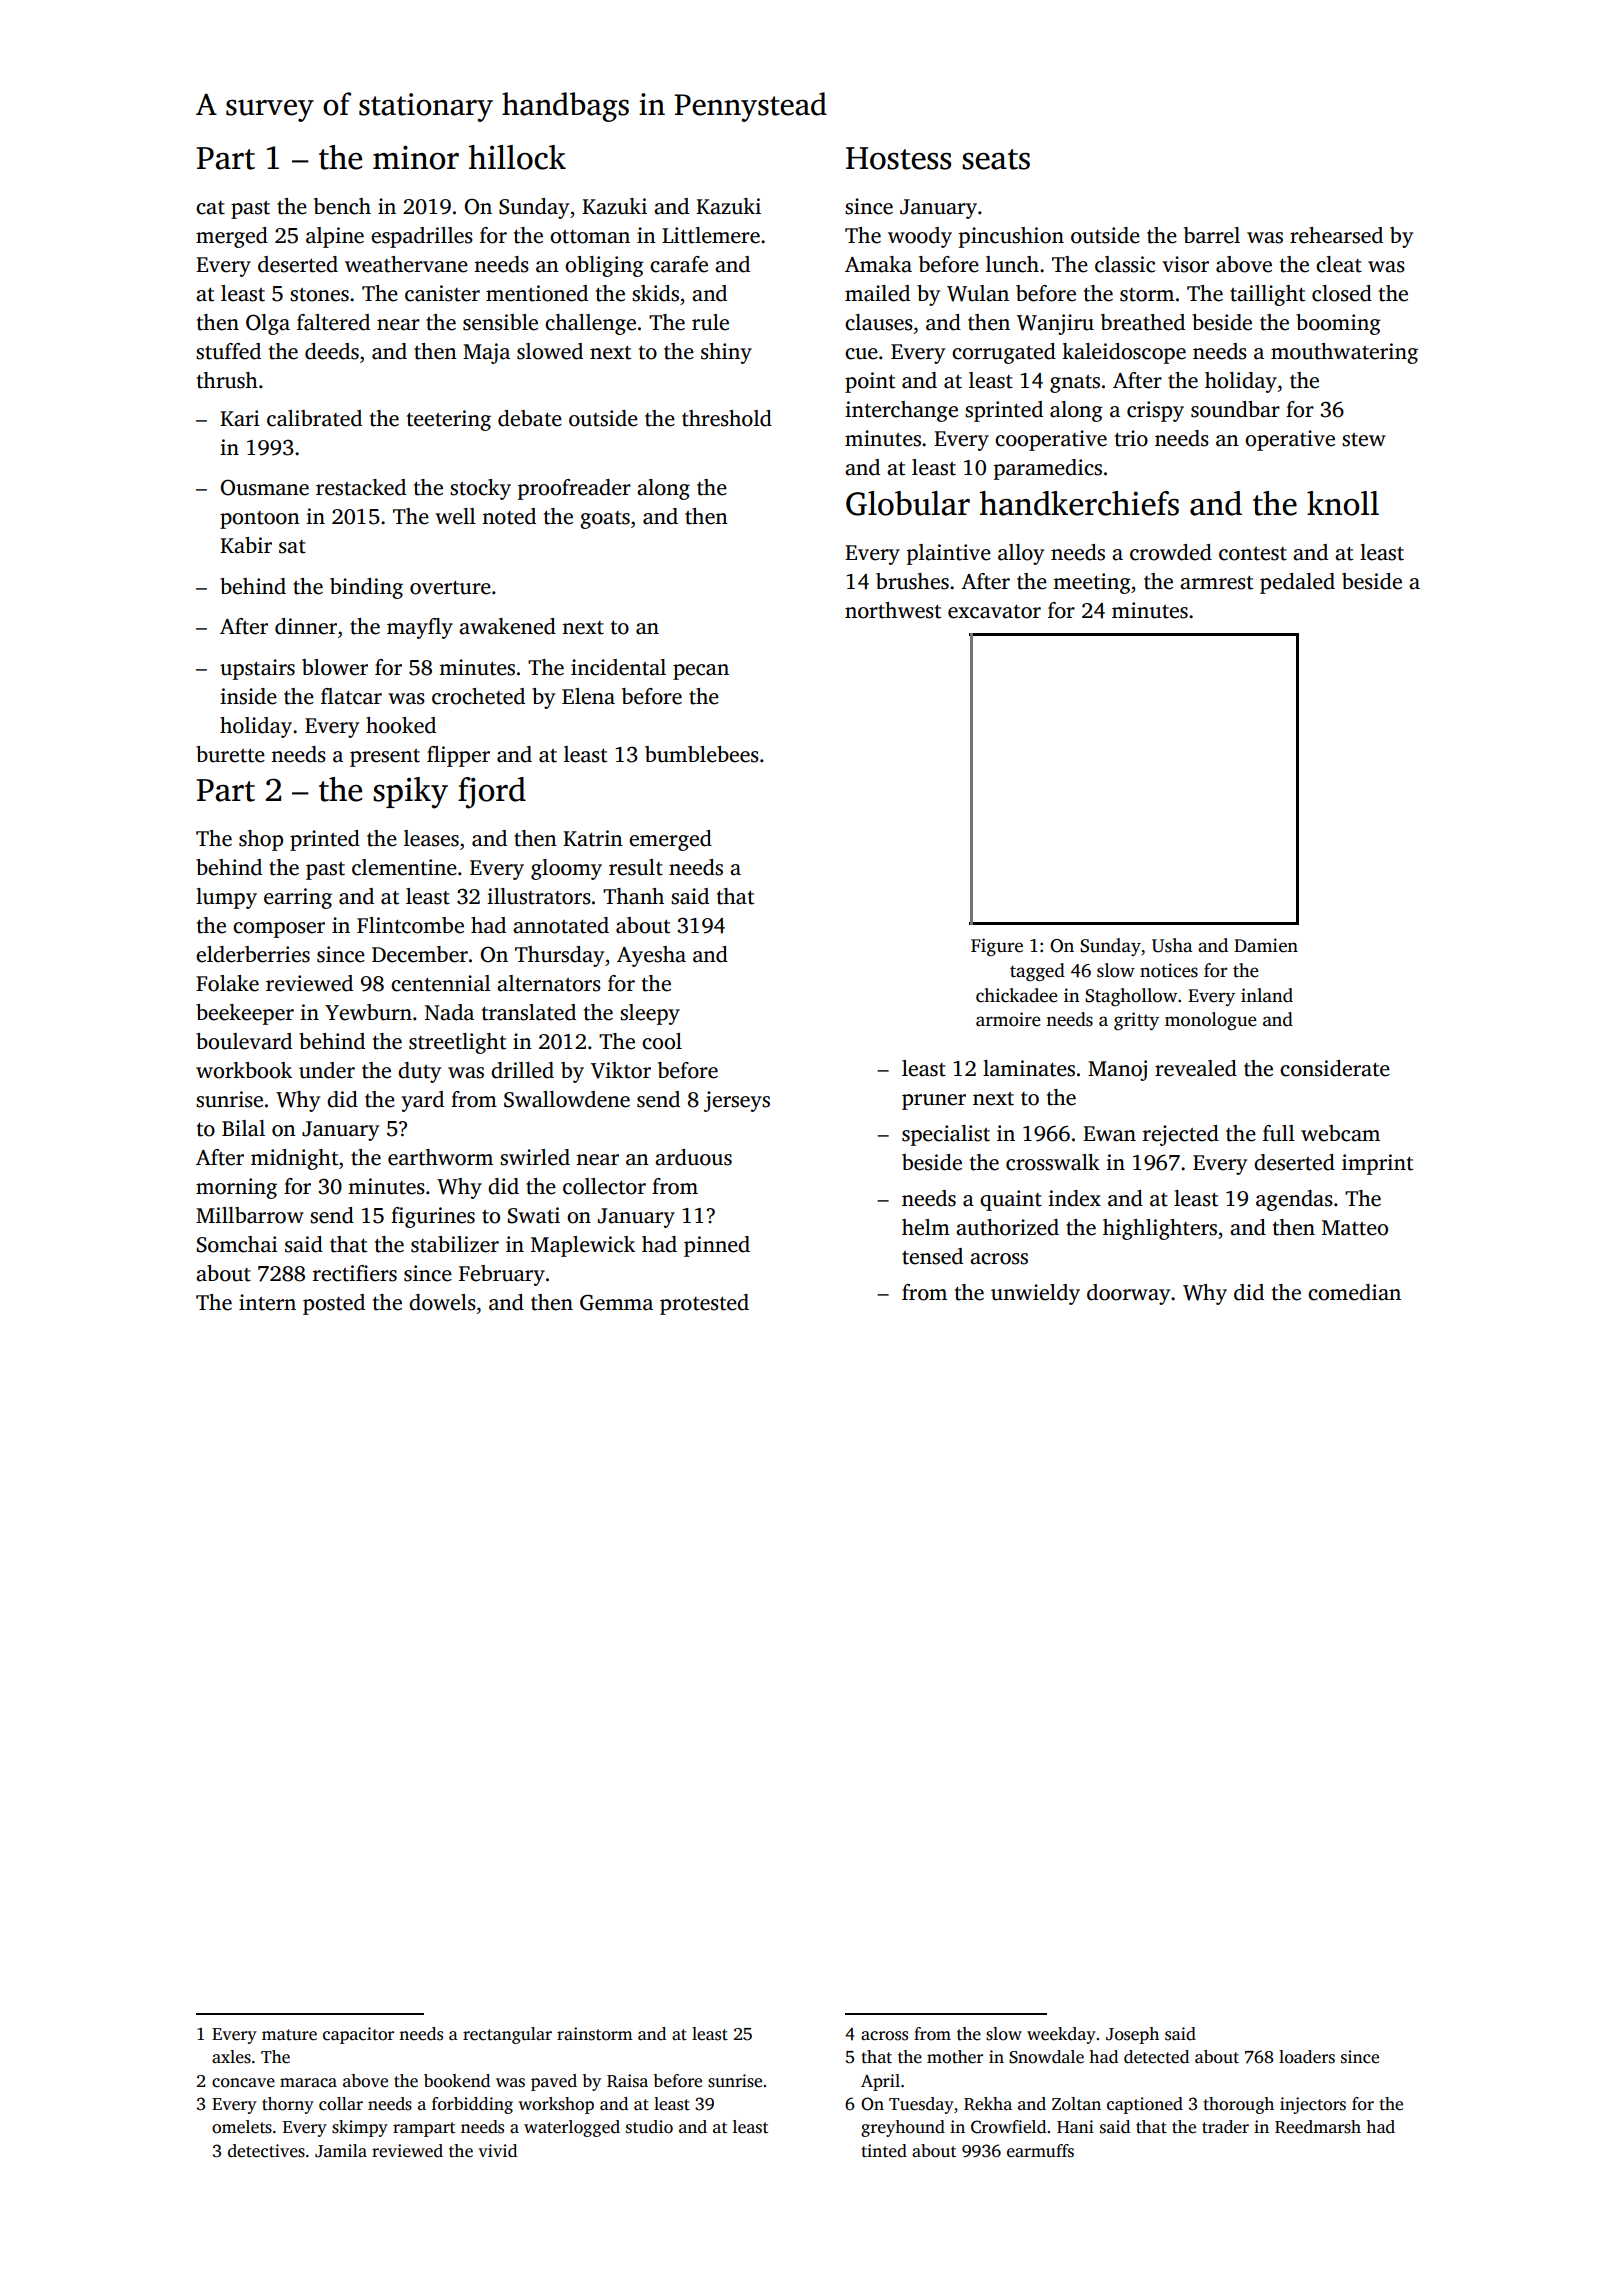 This screenshot has width=1620, height=2292. What do you see at coordinates (1128, 1294) in the screenshot?
I see `doorway` at bounding box center [1128, 1294].
